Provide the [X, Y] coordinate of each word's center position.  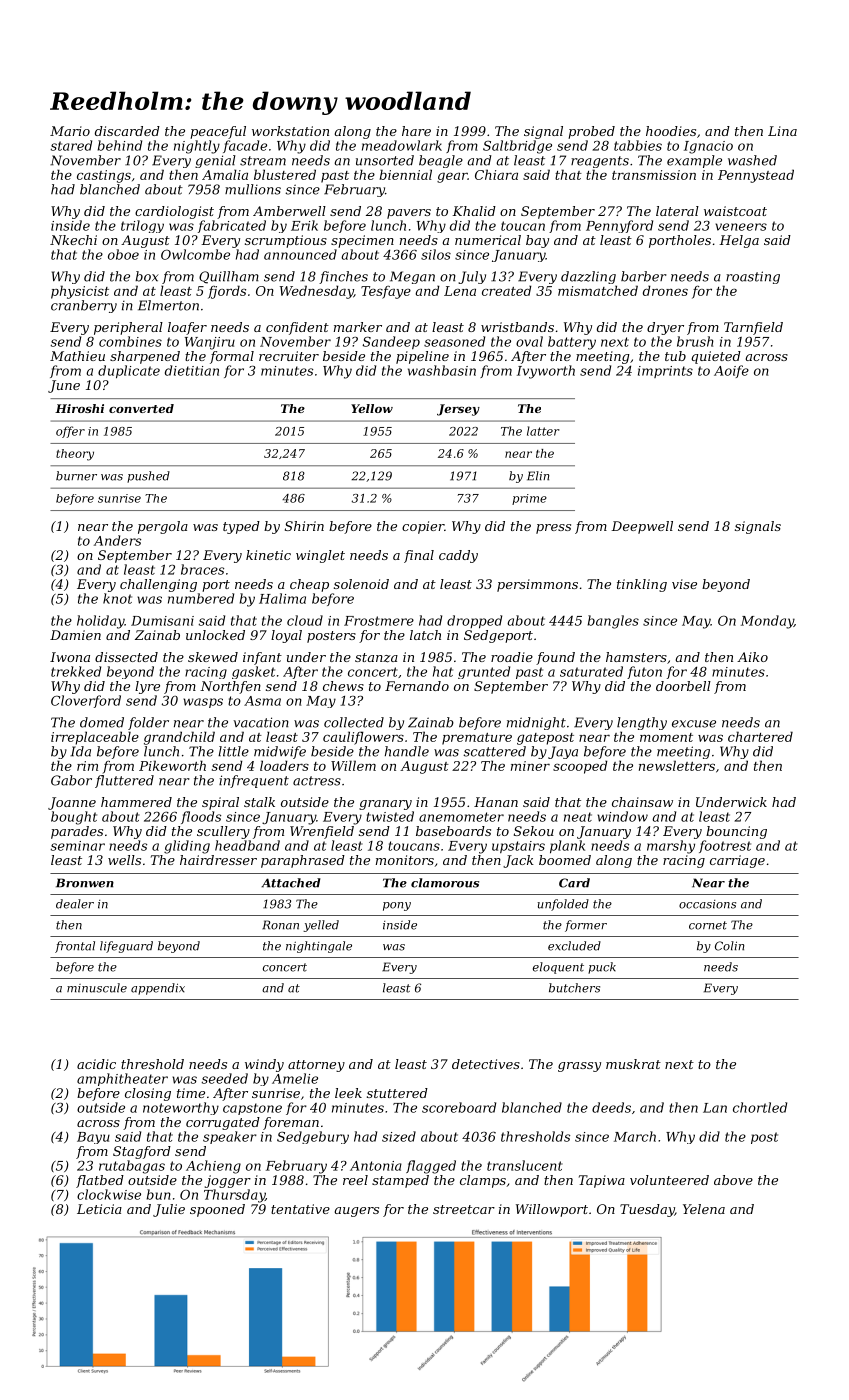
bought [74, 818]
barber [644, 276]
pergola [163, 527]
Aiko [752, 657]
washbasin [442, 370]
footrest [725, 846]
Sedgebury [313, 1137]
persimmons [537, 585]
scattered [494, 751]
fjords [227, 292]
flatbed [100, 1181]
